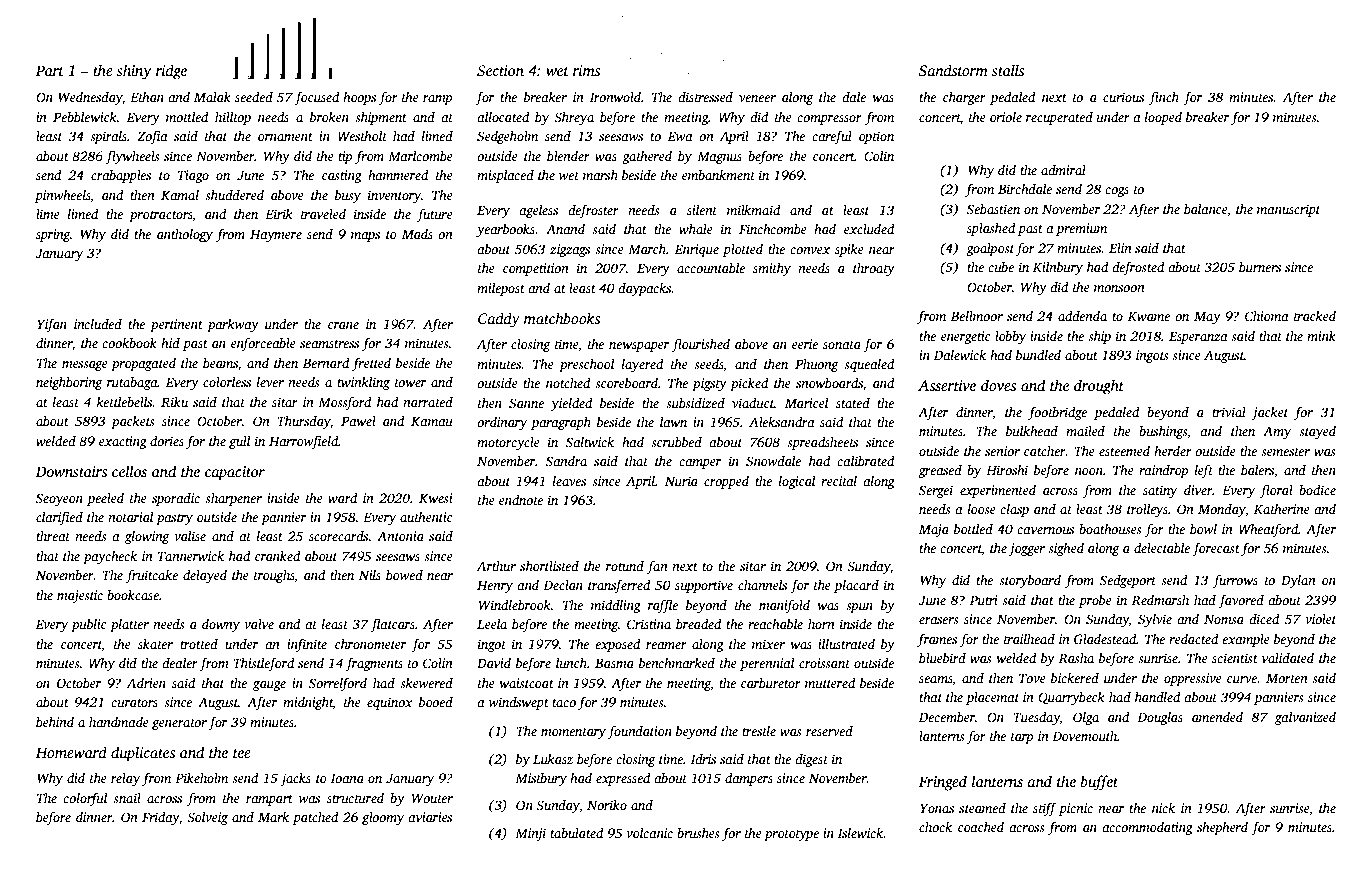 Image resolution: width=1372 pixels, height=887 pixels. What do you see at coordinates (757, 98) in the screenshot?
I see `veneer` at bounding box center [757, 98].
